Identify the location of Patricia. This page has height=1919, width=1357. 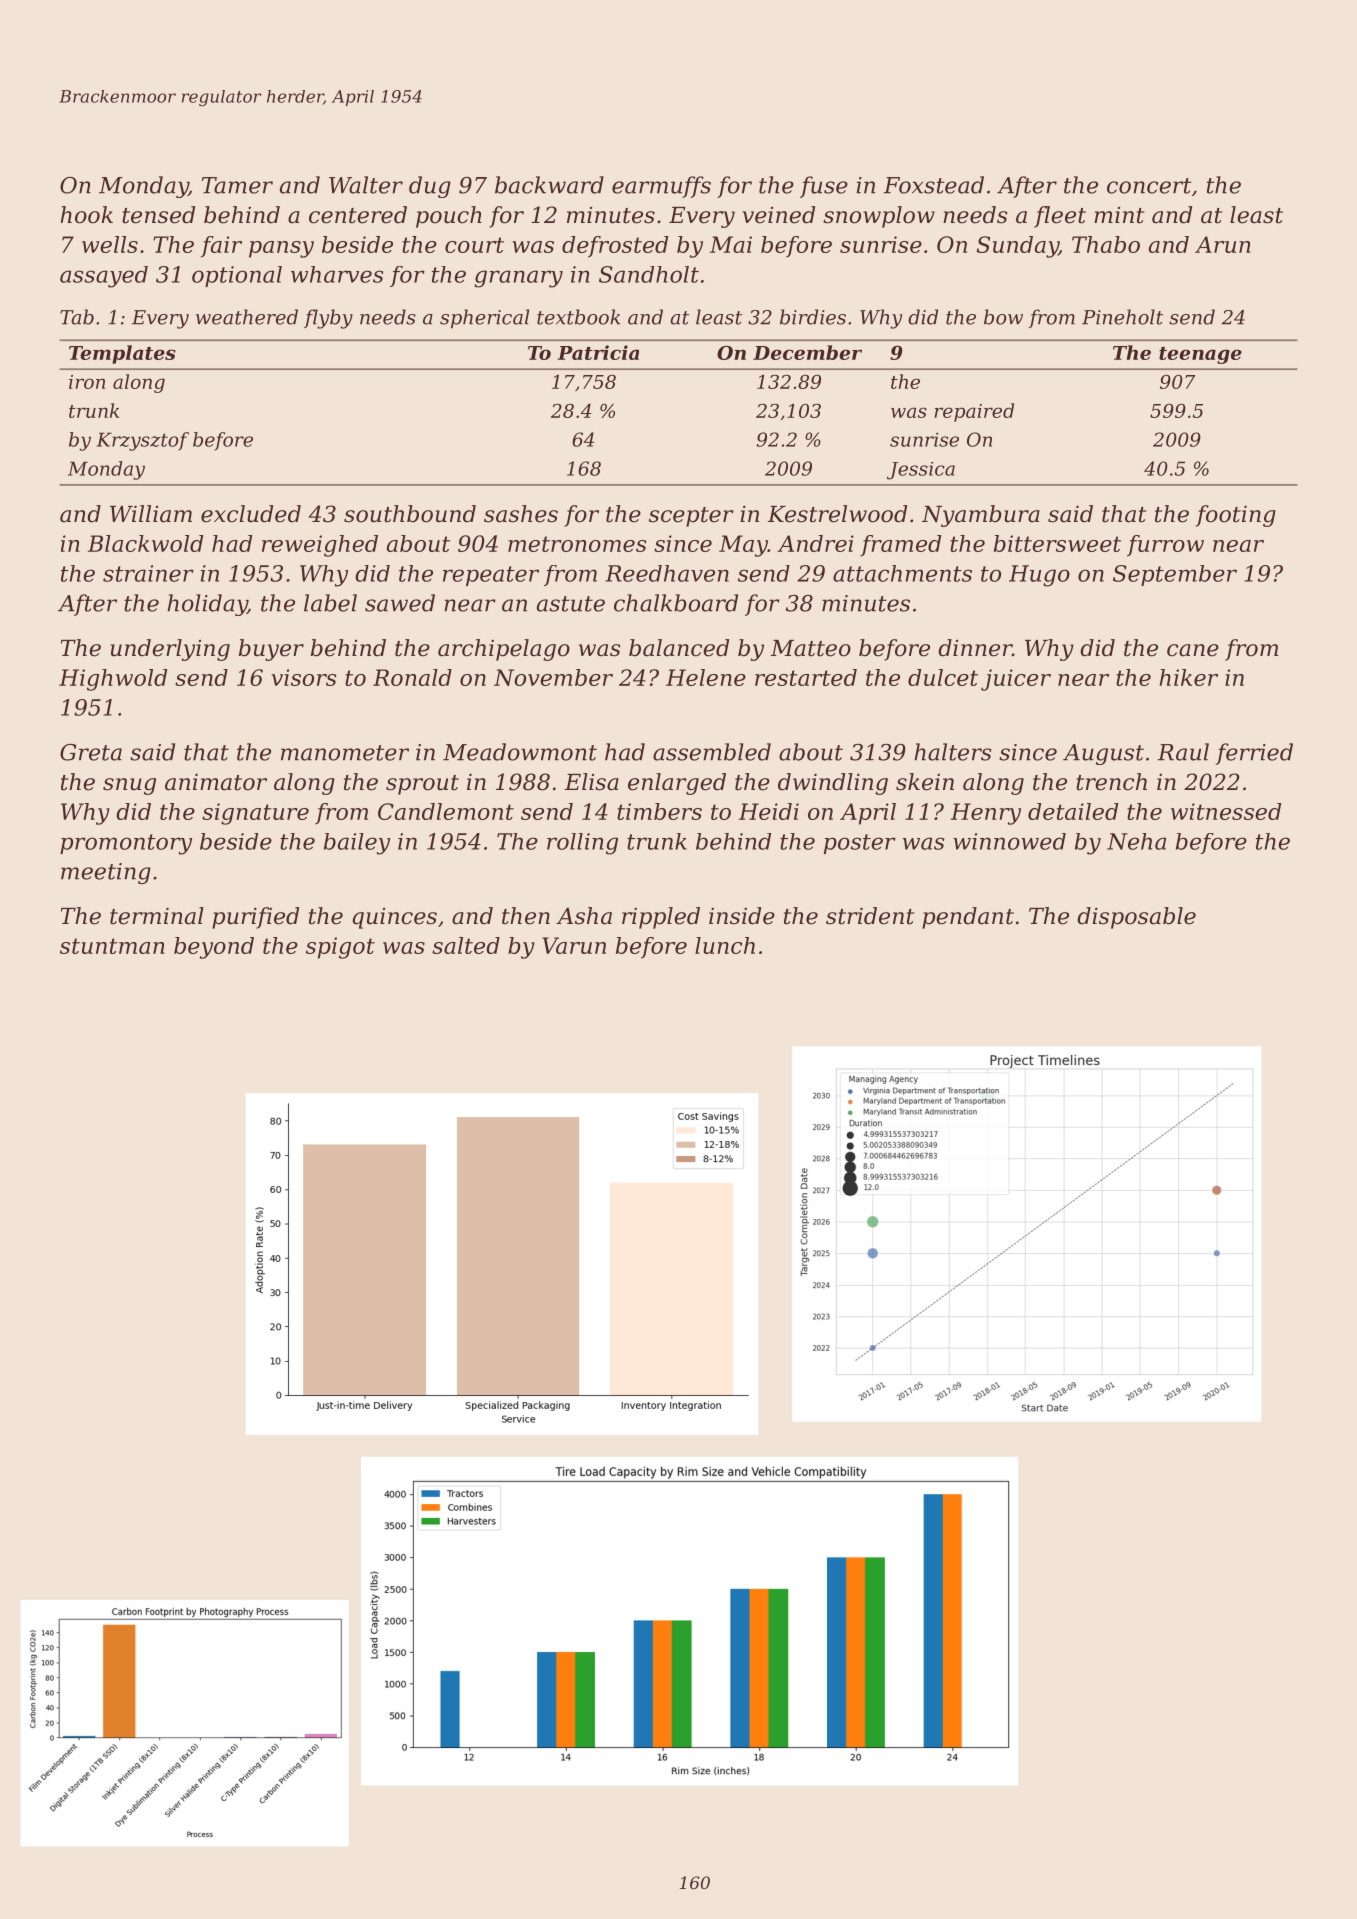
(598, 352).
